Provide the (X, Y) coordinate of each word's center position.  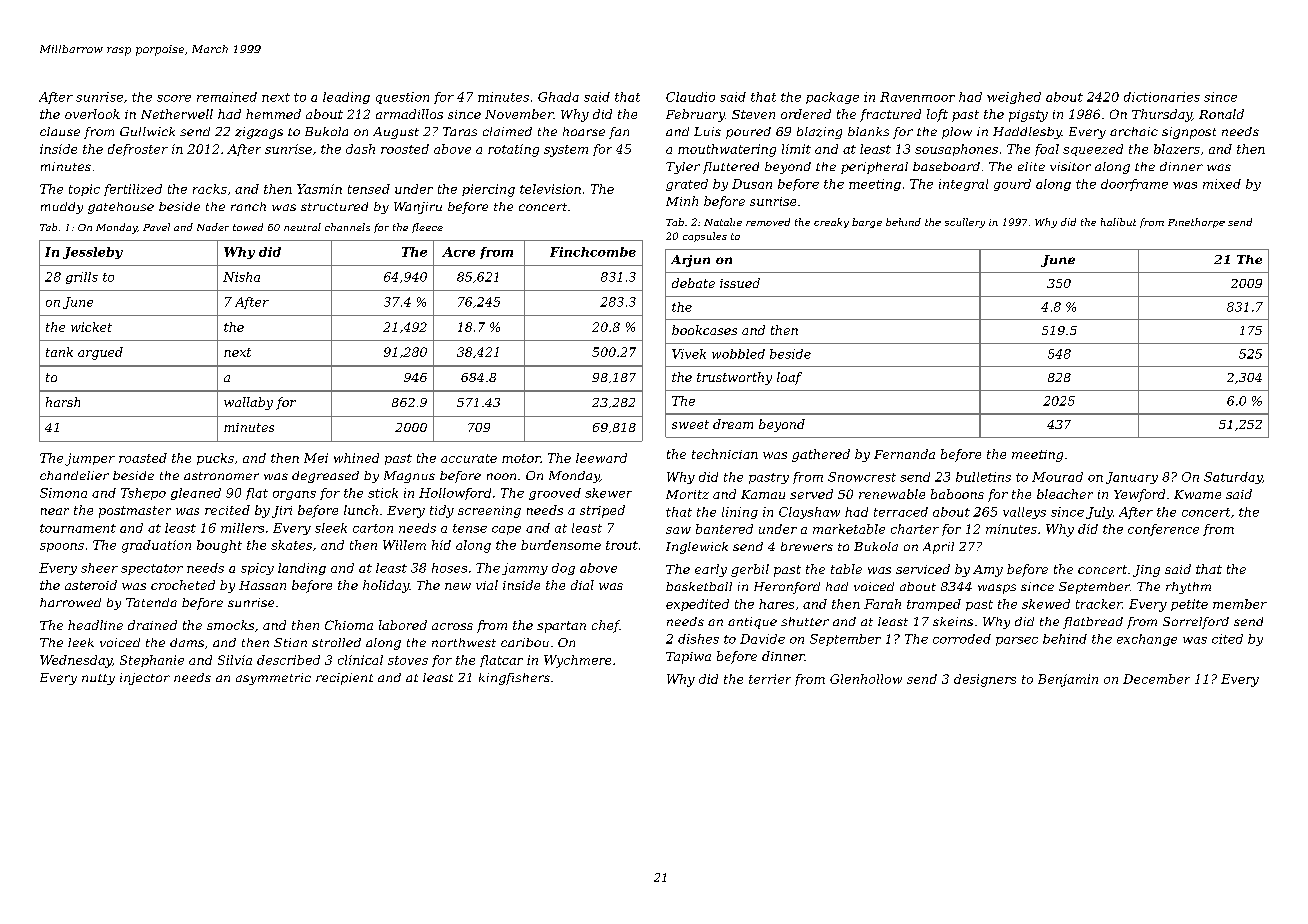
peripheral (874, 168)
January (1132, 478)
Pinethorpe (1196, 223)
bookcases (704, 330)
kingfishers (514, 679)
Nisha (241, 277)
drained (152, 625)
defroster (138, 150)
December (1156, 679)
